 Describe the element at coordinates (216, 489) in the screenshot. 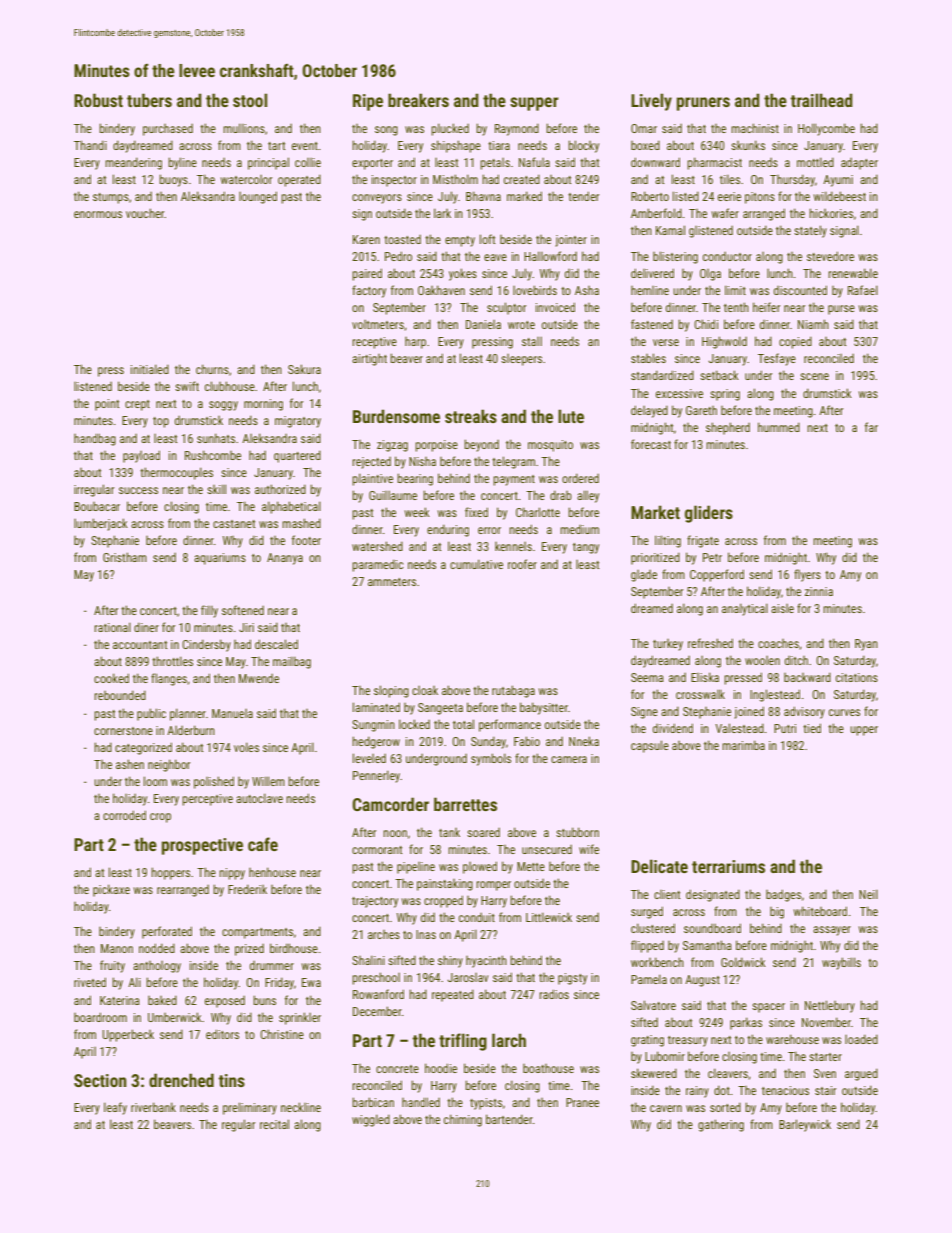

I see `skill` at that location.
